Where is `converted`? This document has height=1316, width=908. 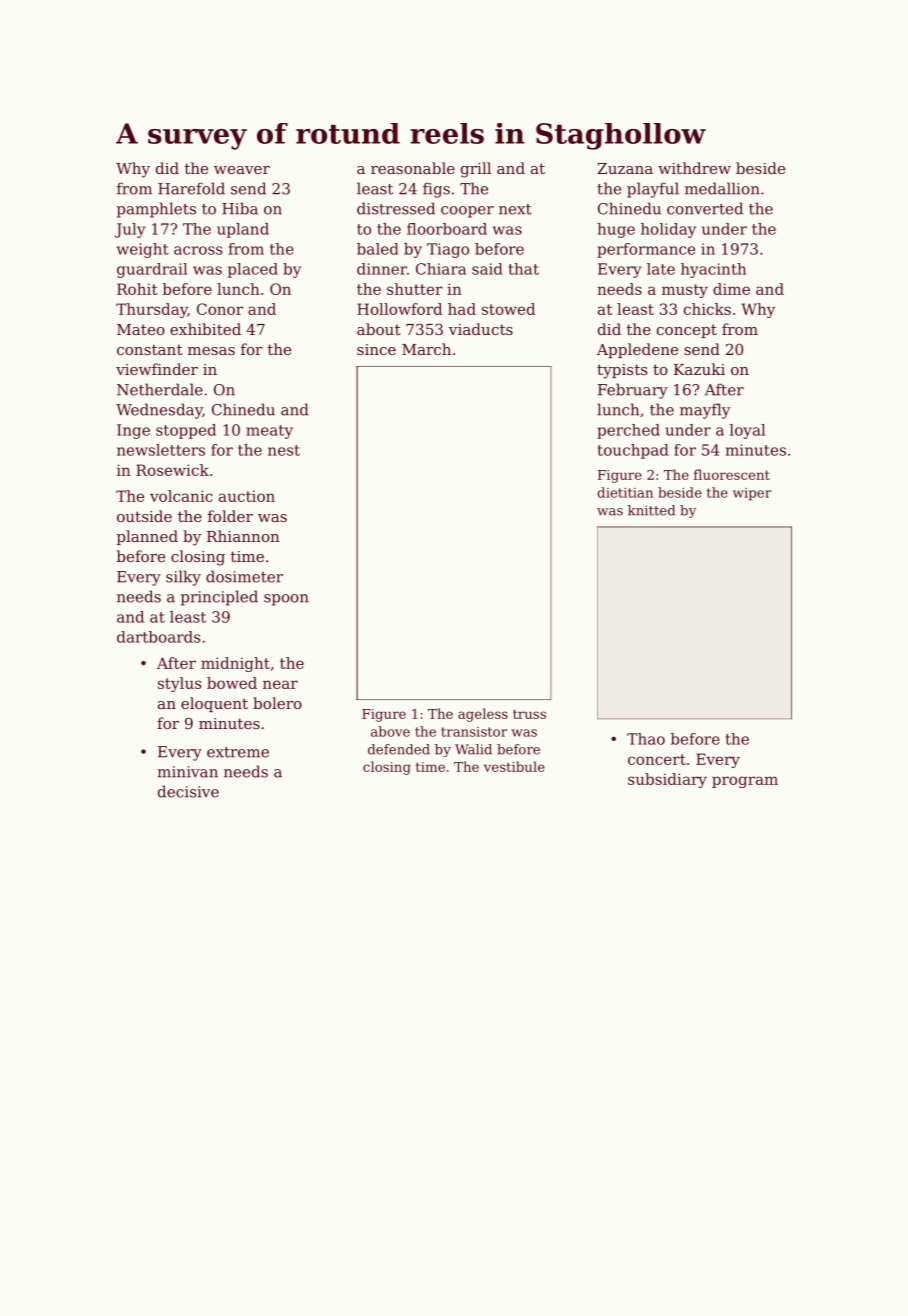 converted is located at coordinates (705, 208).
